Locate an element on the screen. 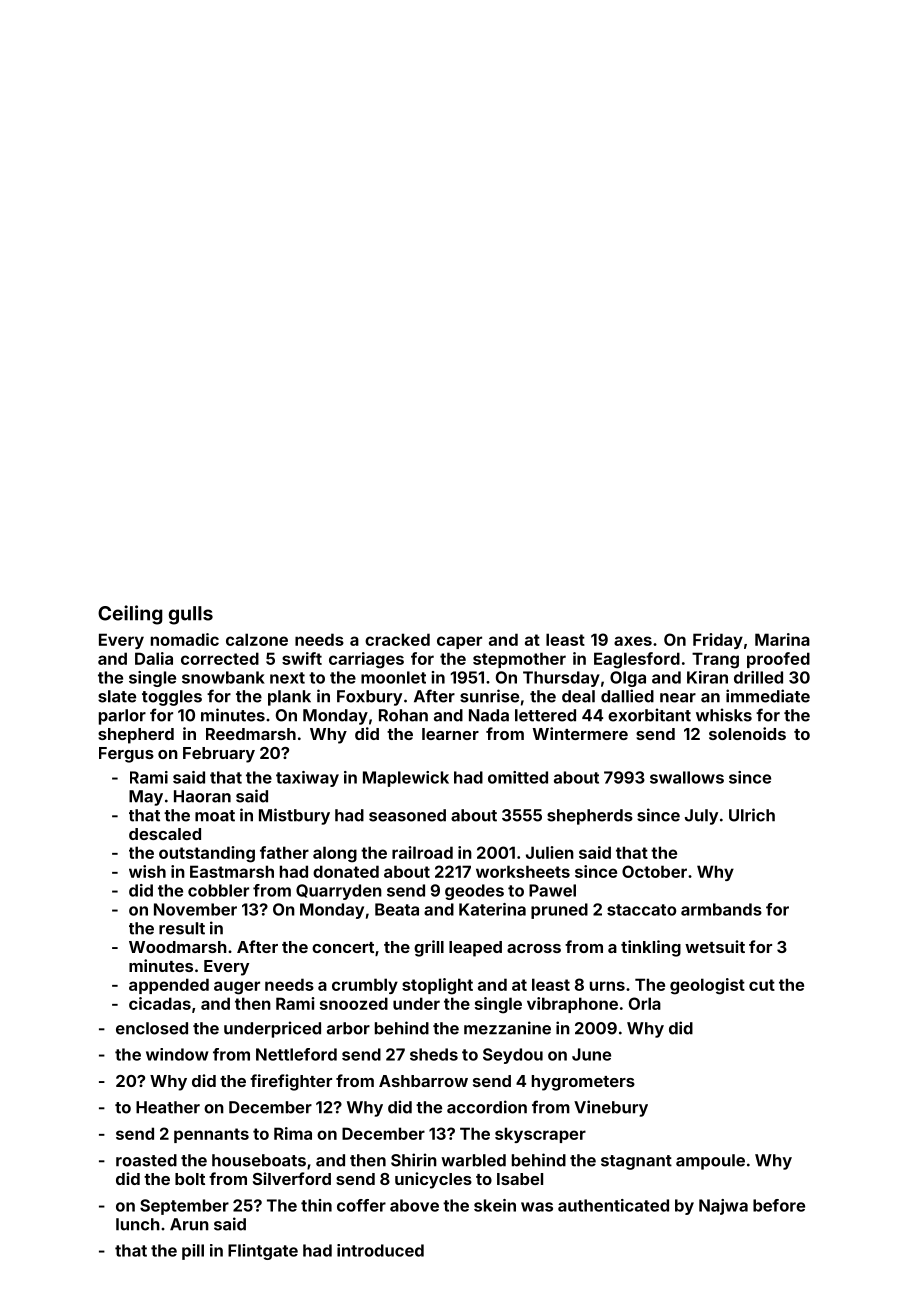  cracked is located at coordinates (397, 639).
